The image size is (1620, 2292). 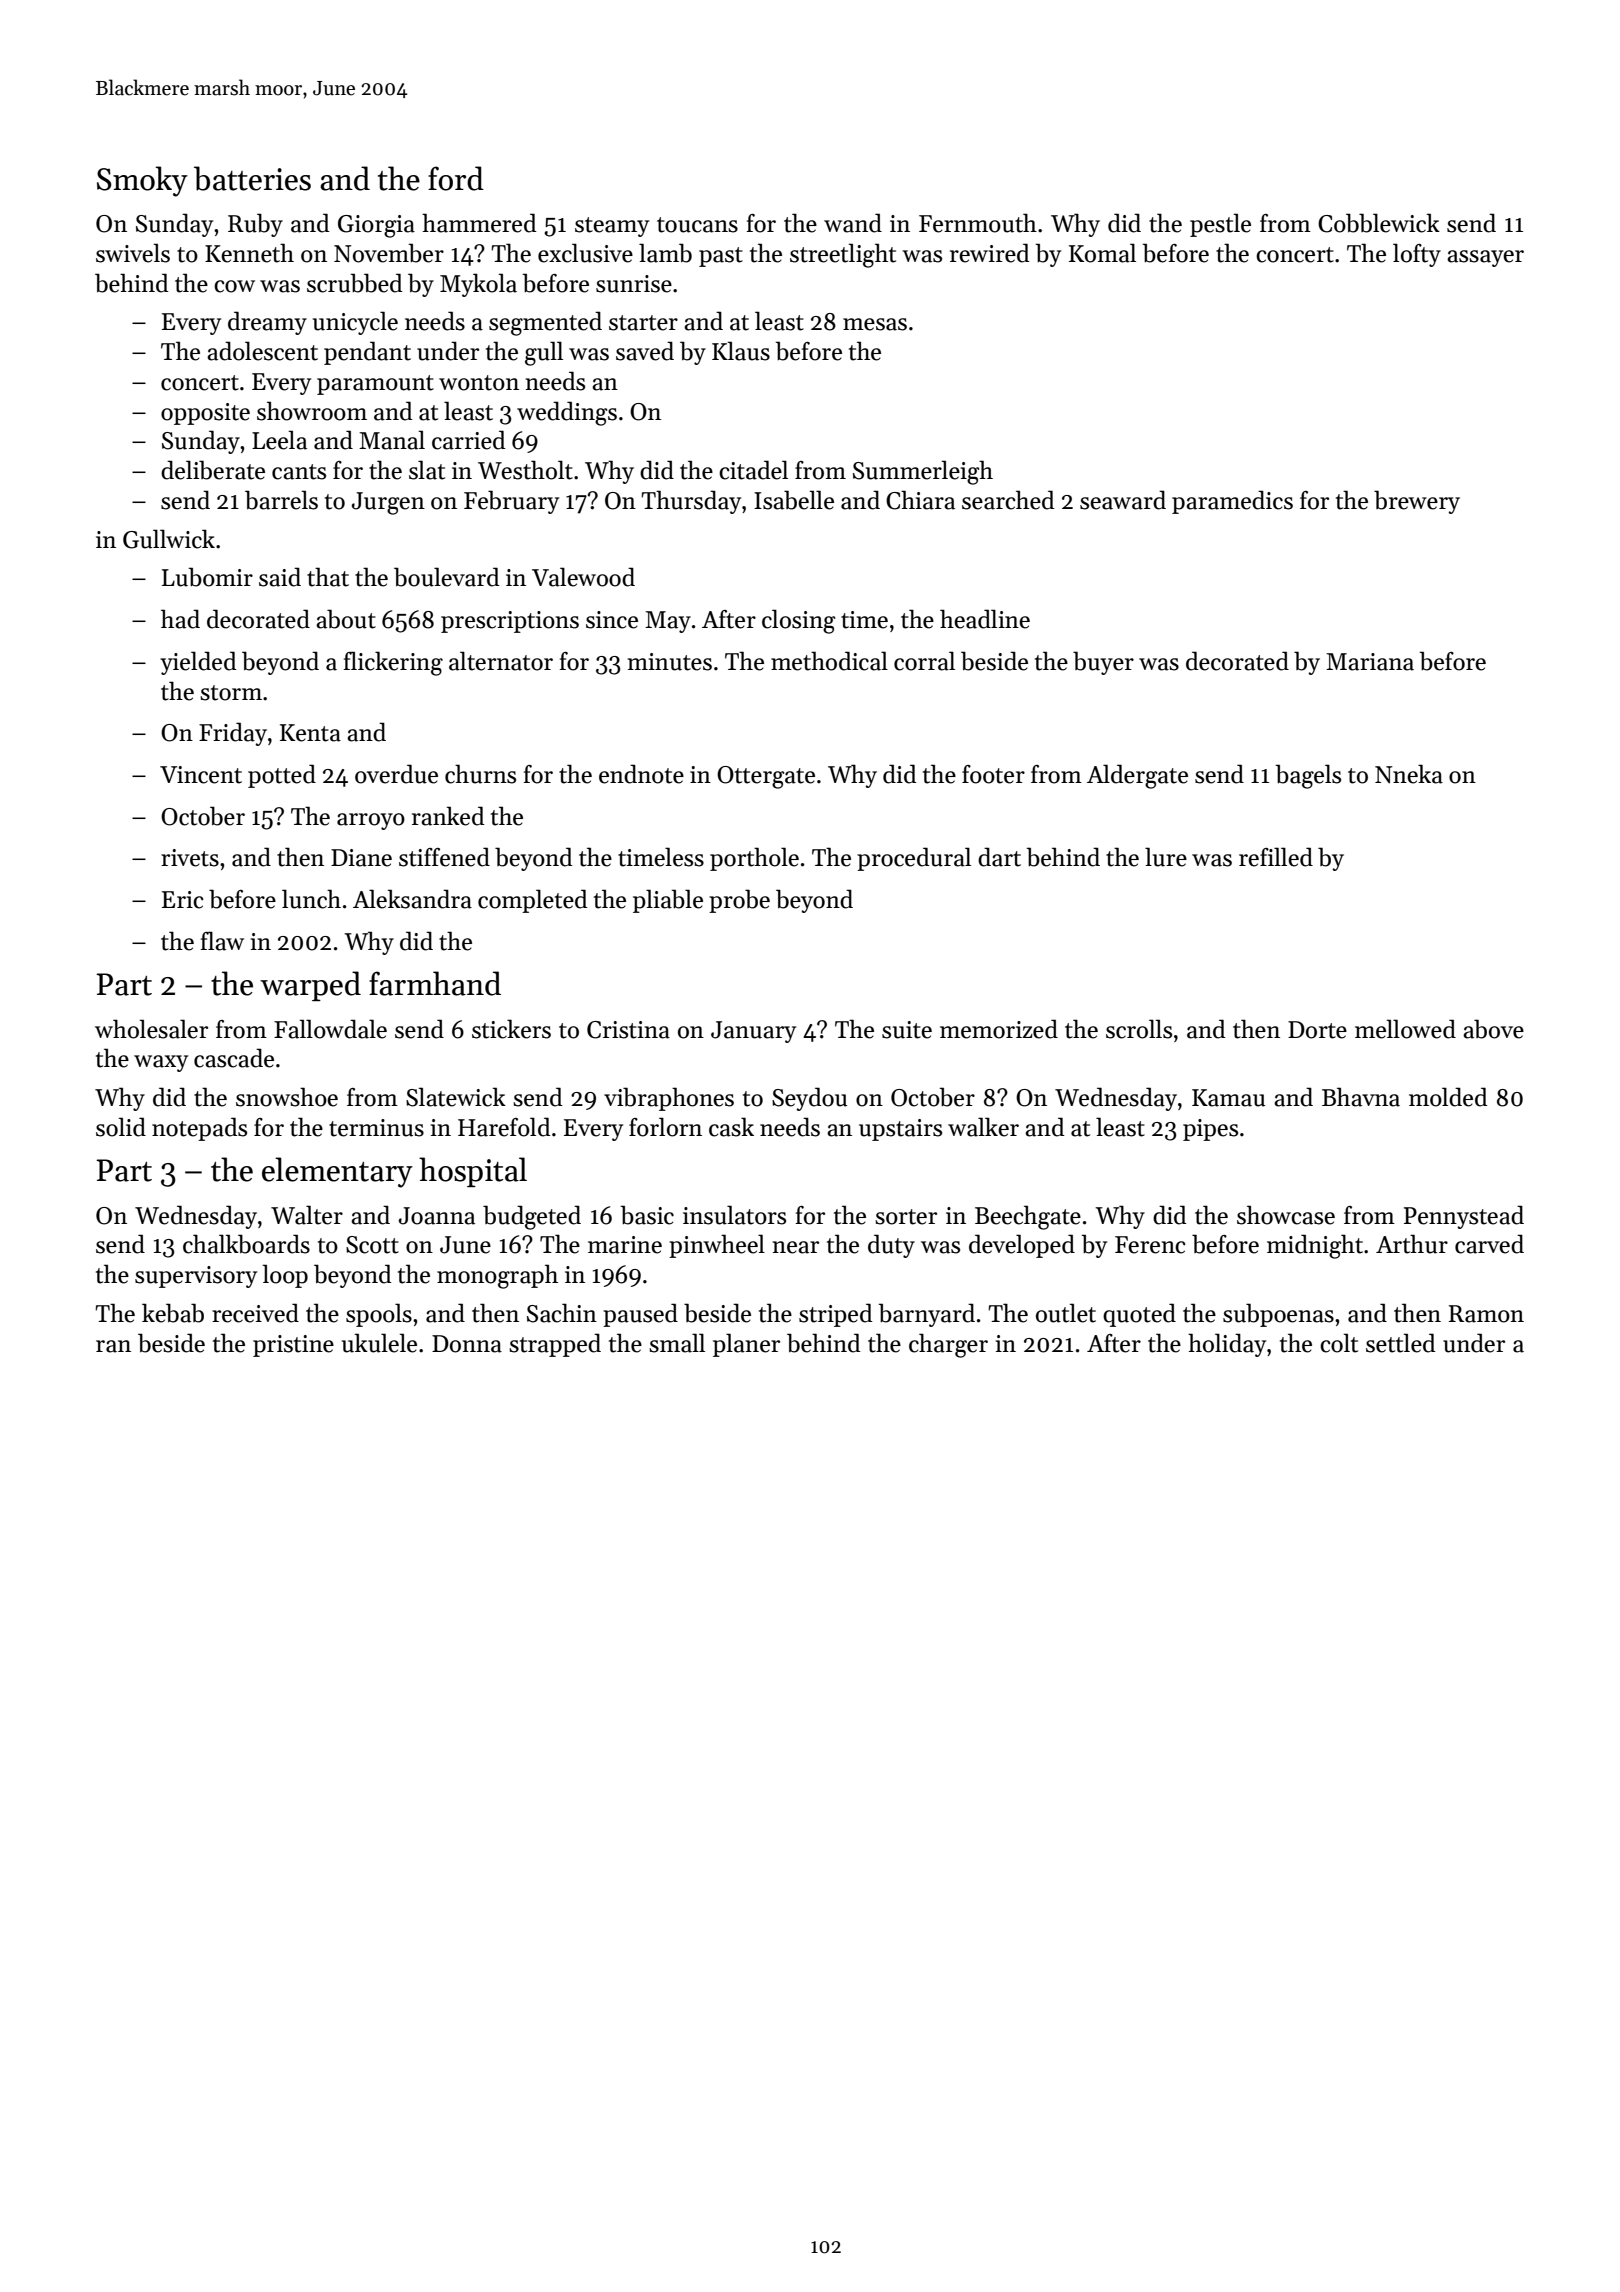 I want to click on paramedics, so click(x=1232, y=502).
